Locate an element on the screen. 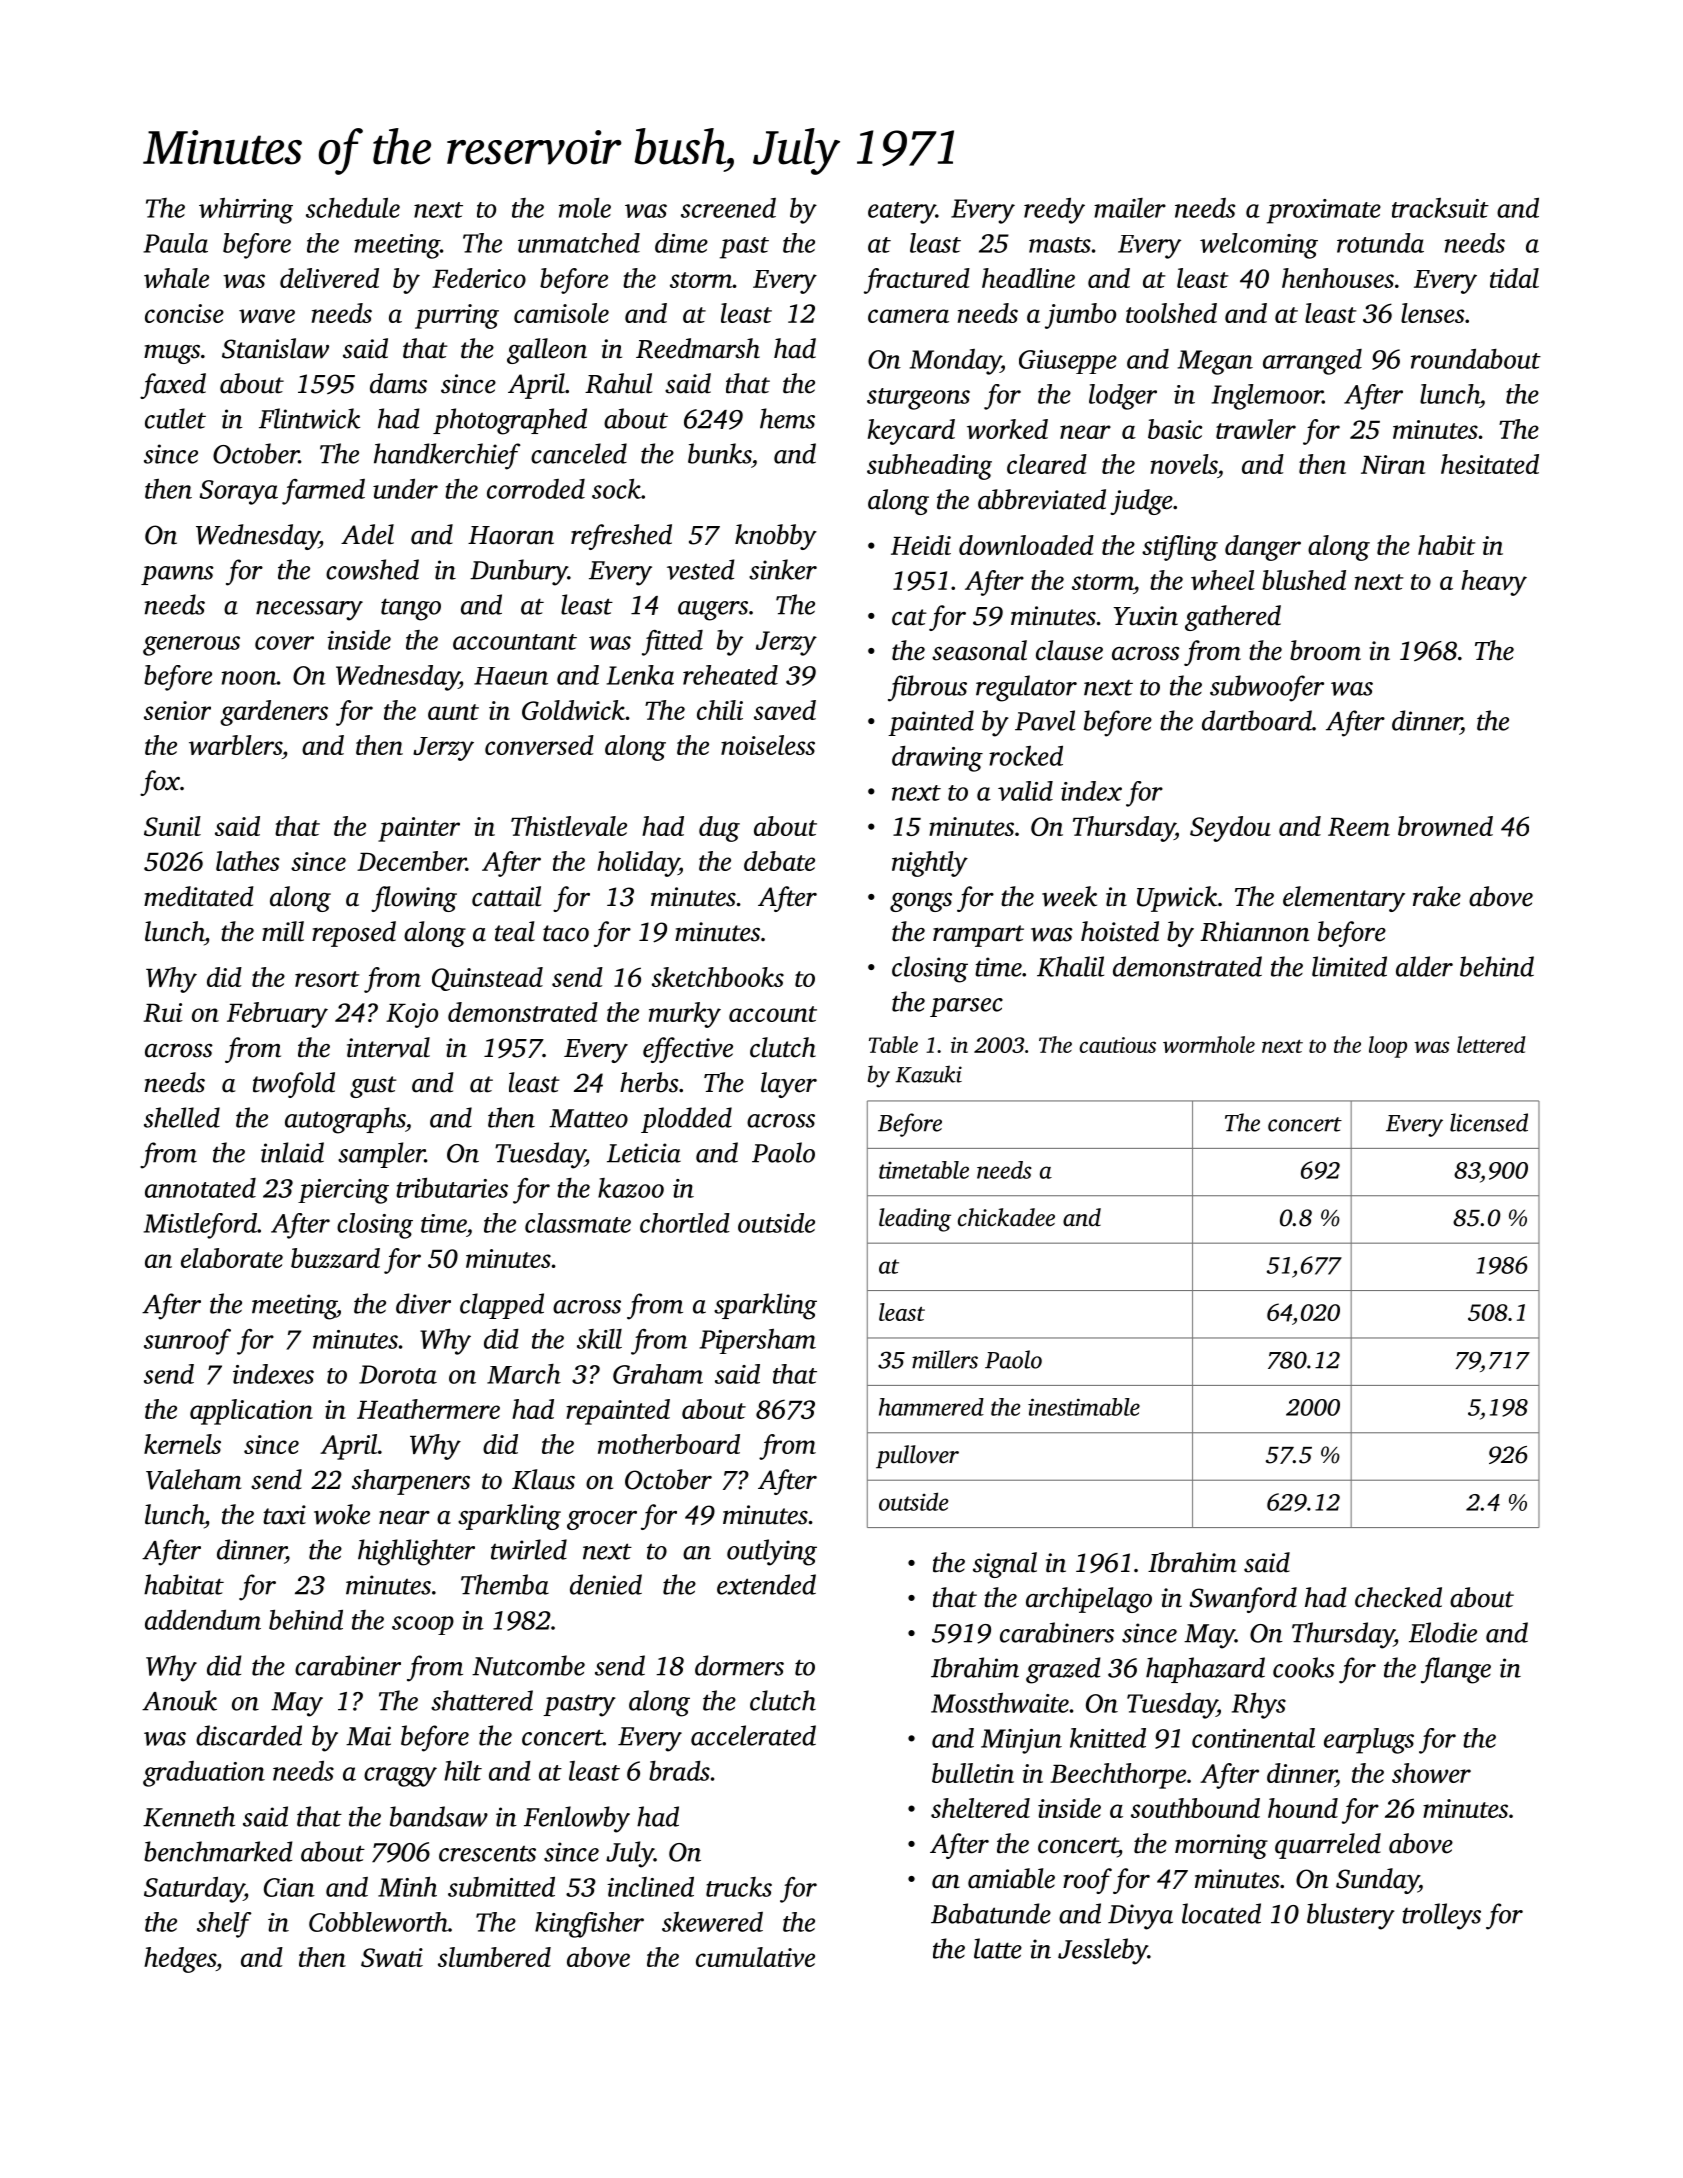 This screenshot has width=1683, height=2178. parsec is located at coordinates (966, 1007).
